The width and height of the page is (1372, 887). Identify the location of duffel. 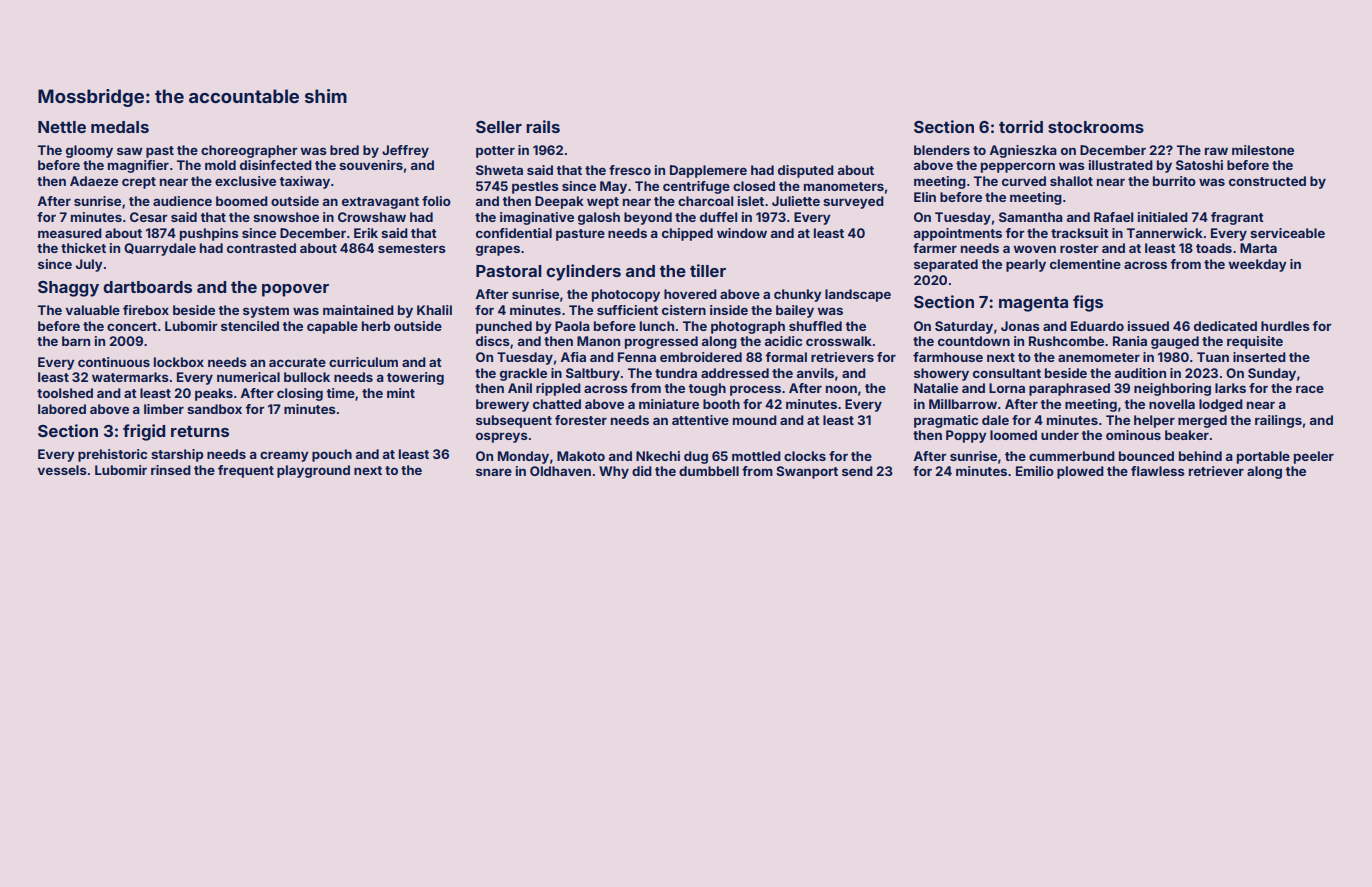
(719, 217).
